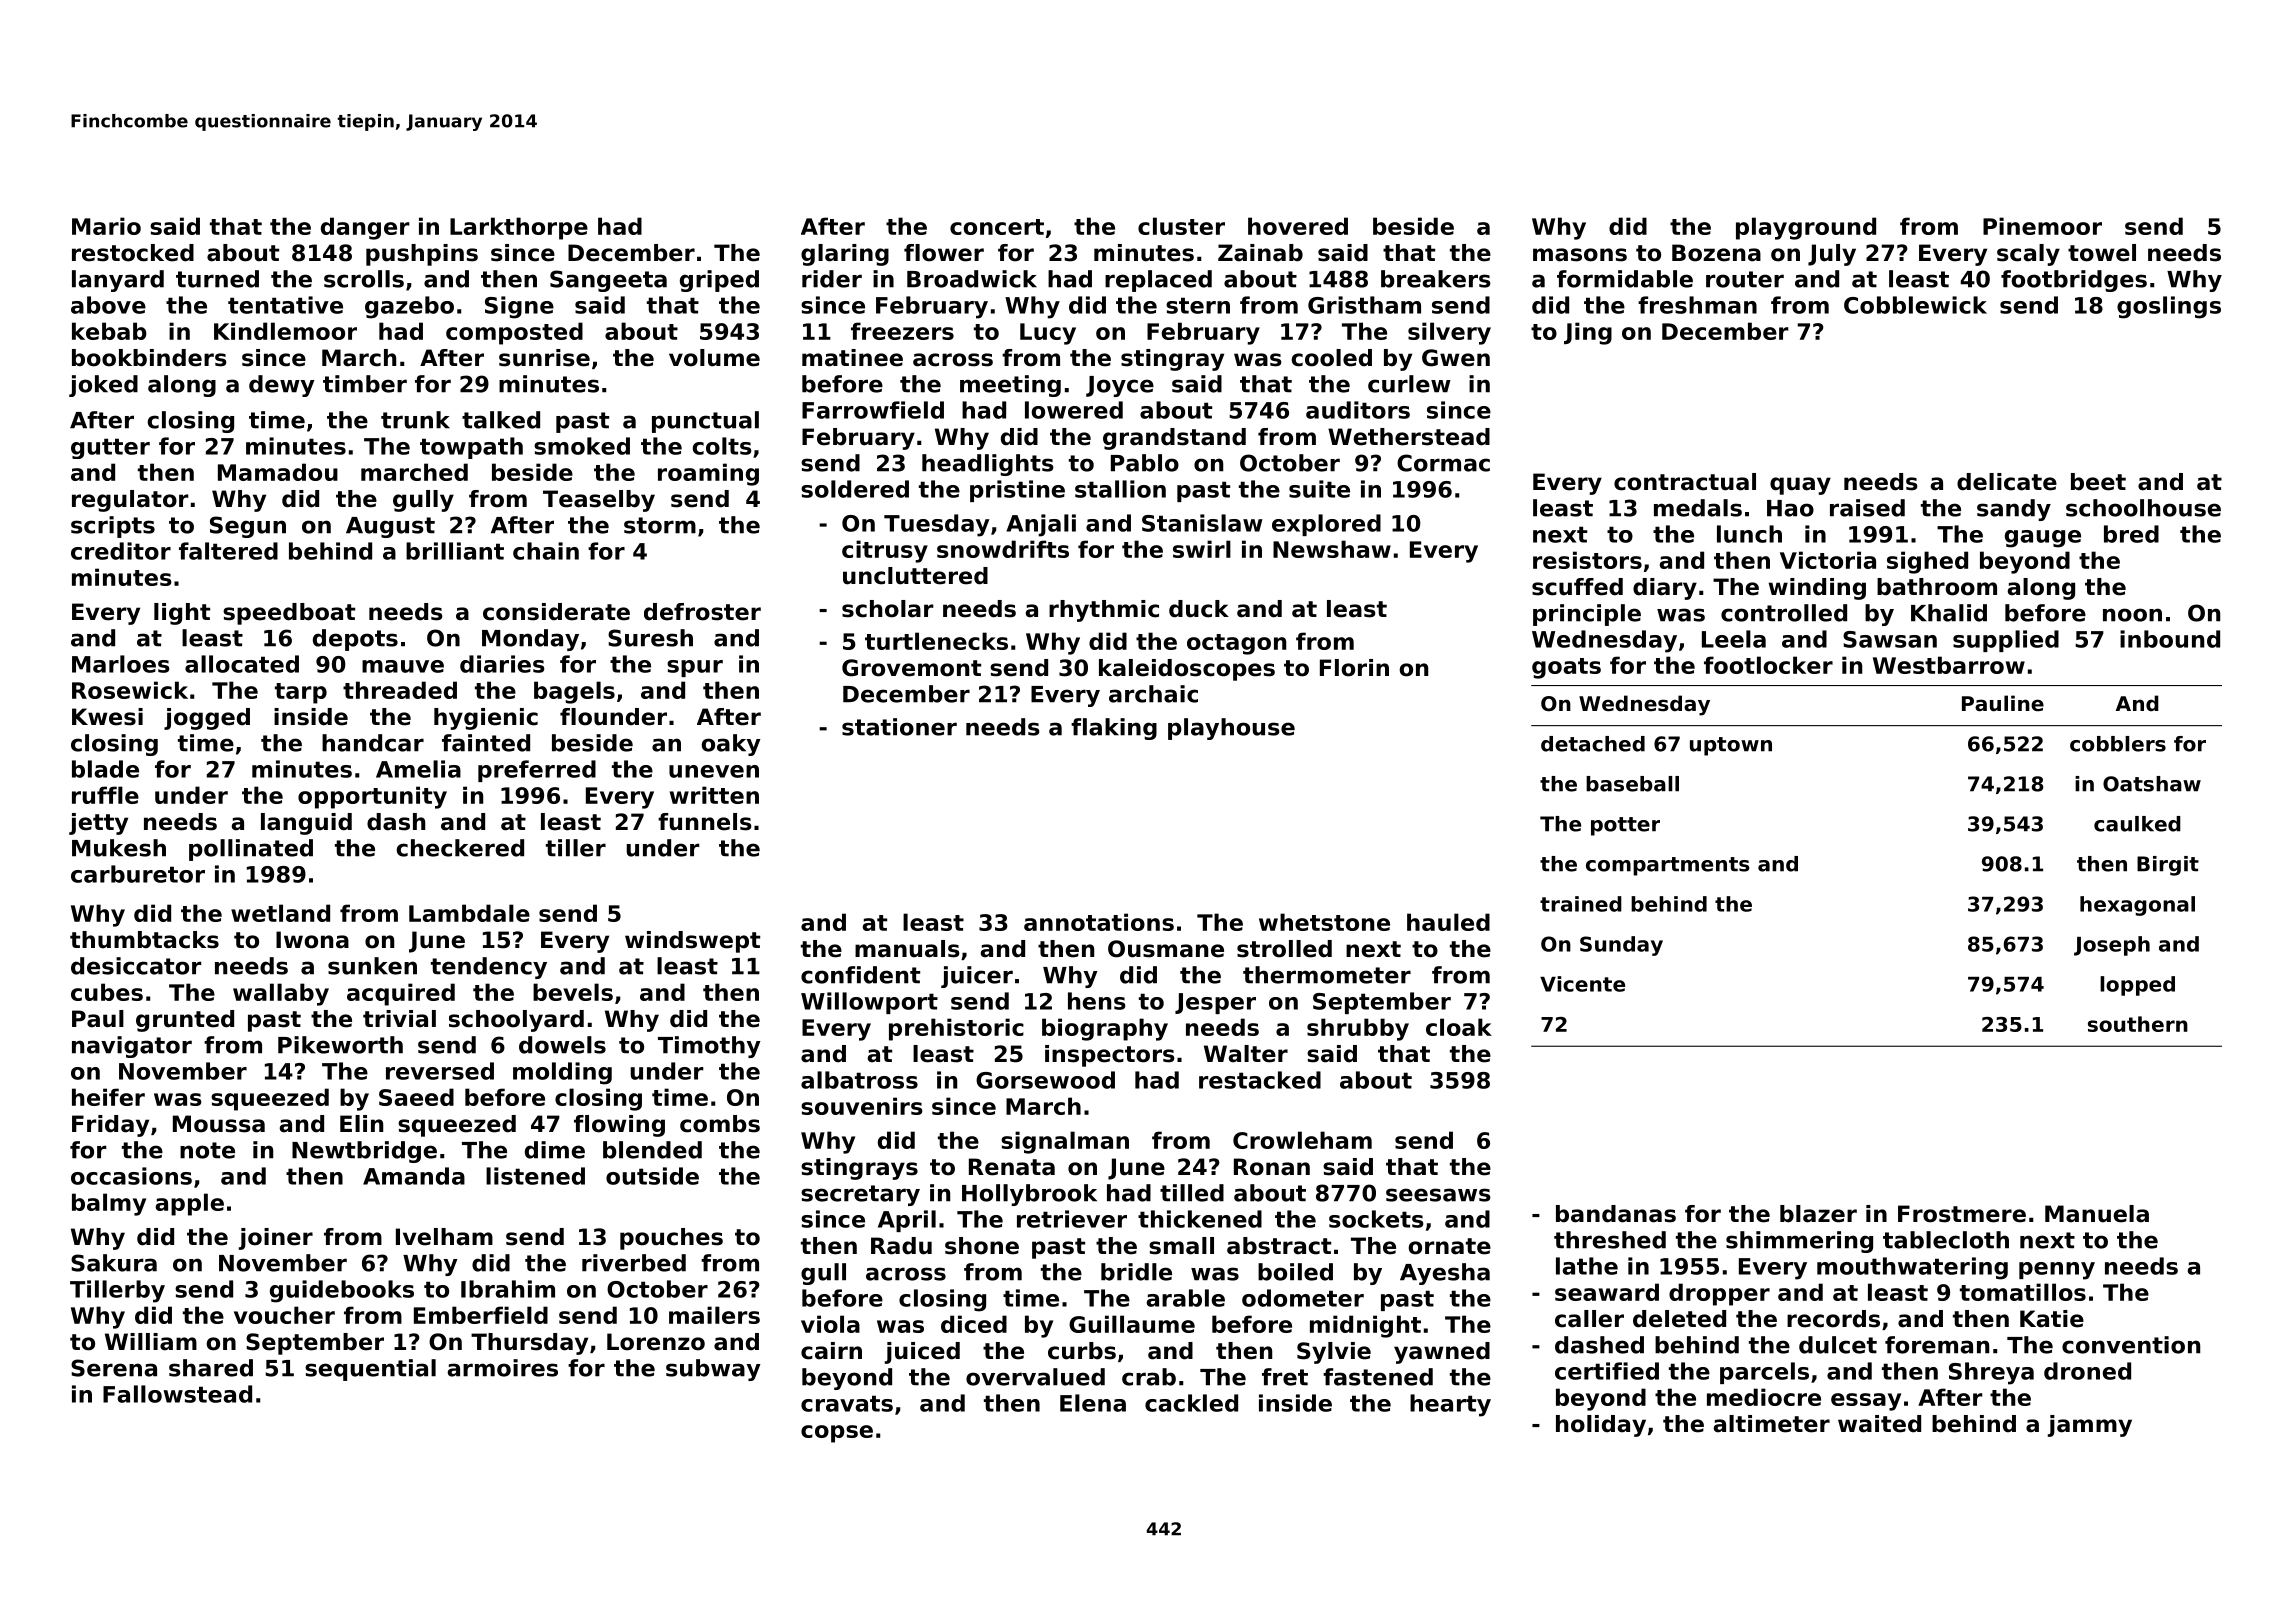  I want to click on carburetor, so click(138, 874).
